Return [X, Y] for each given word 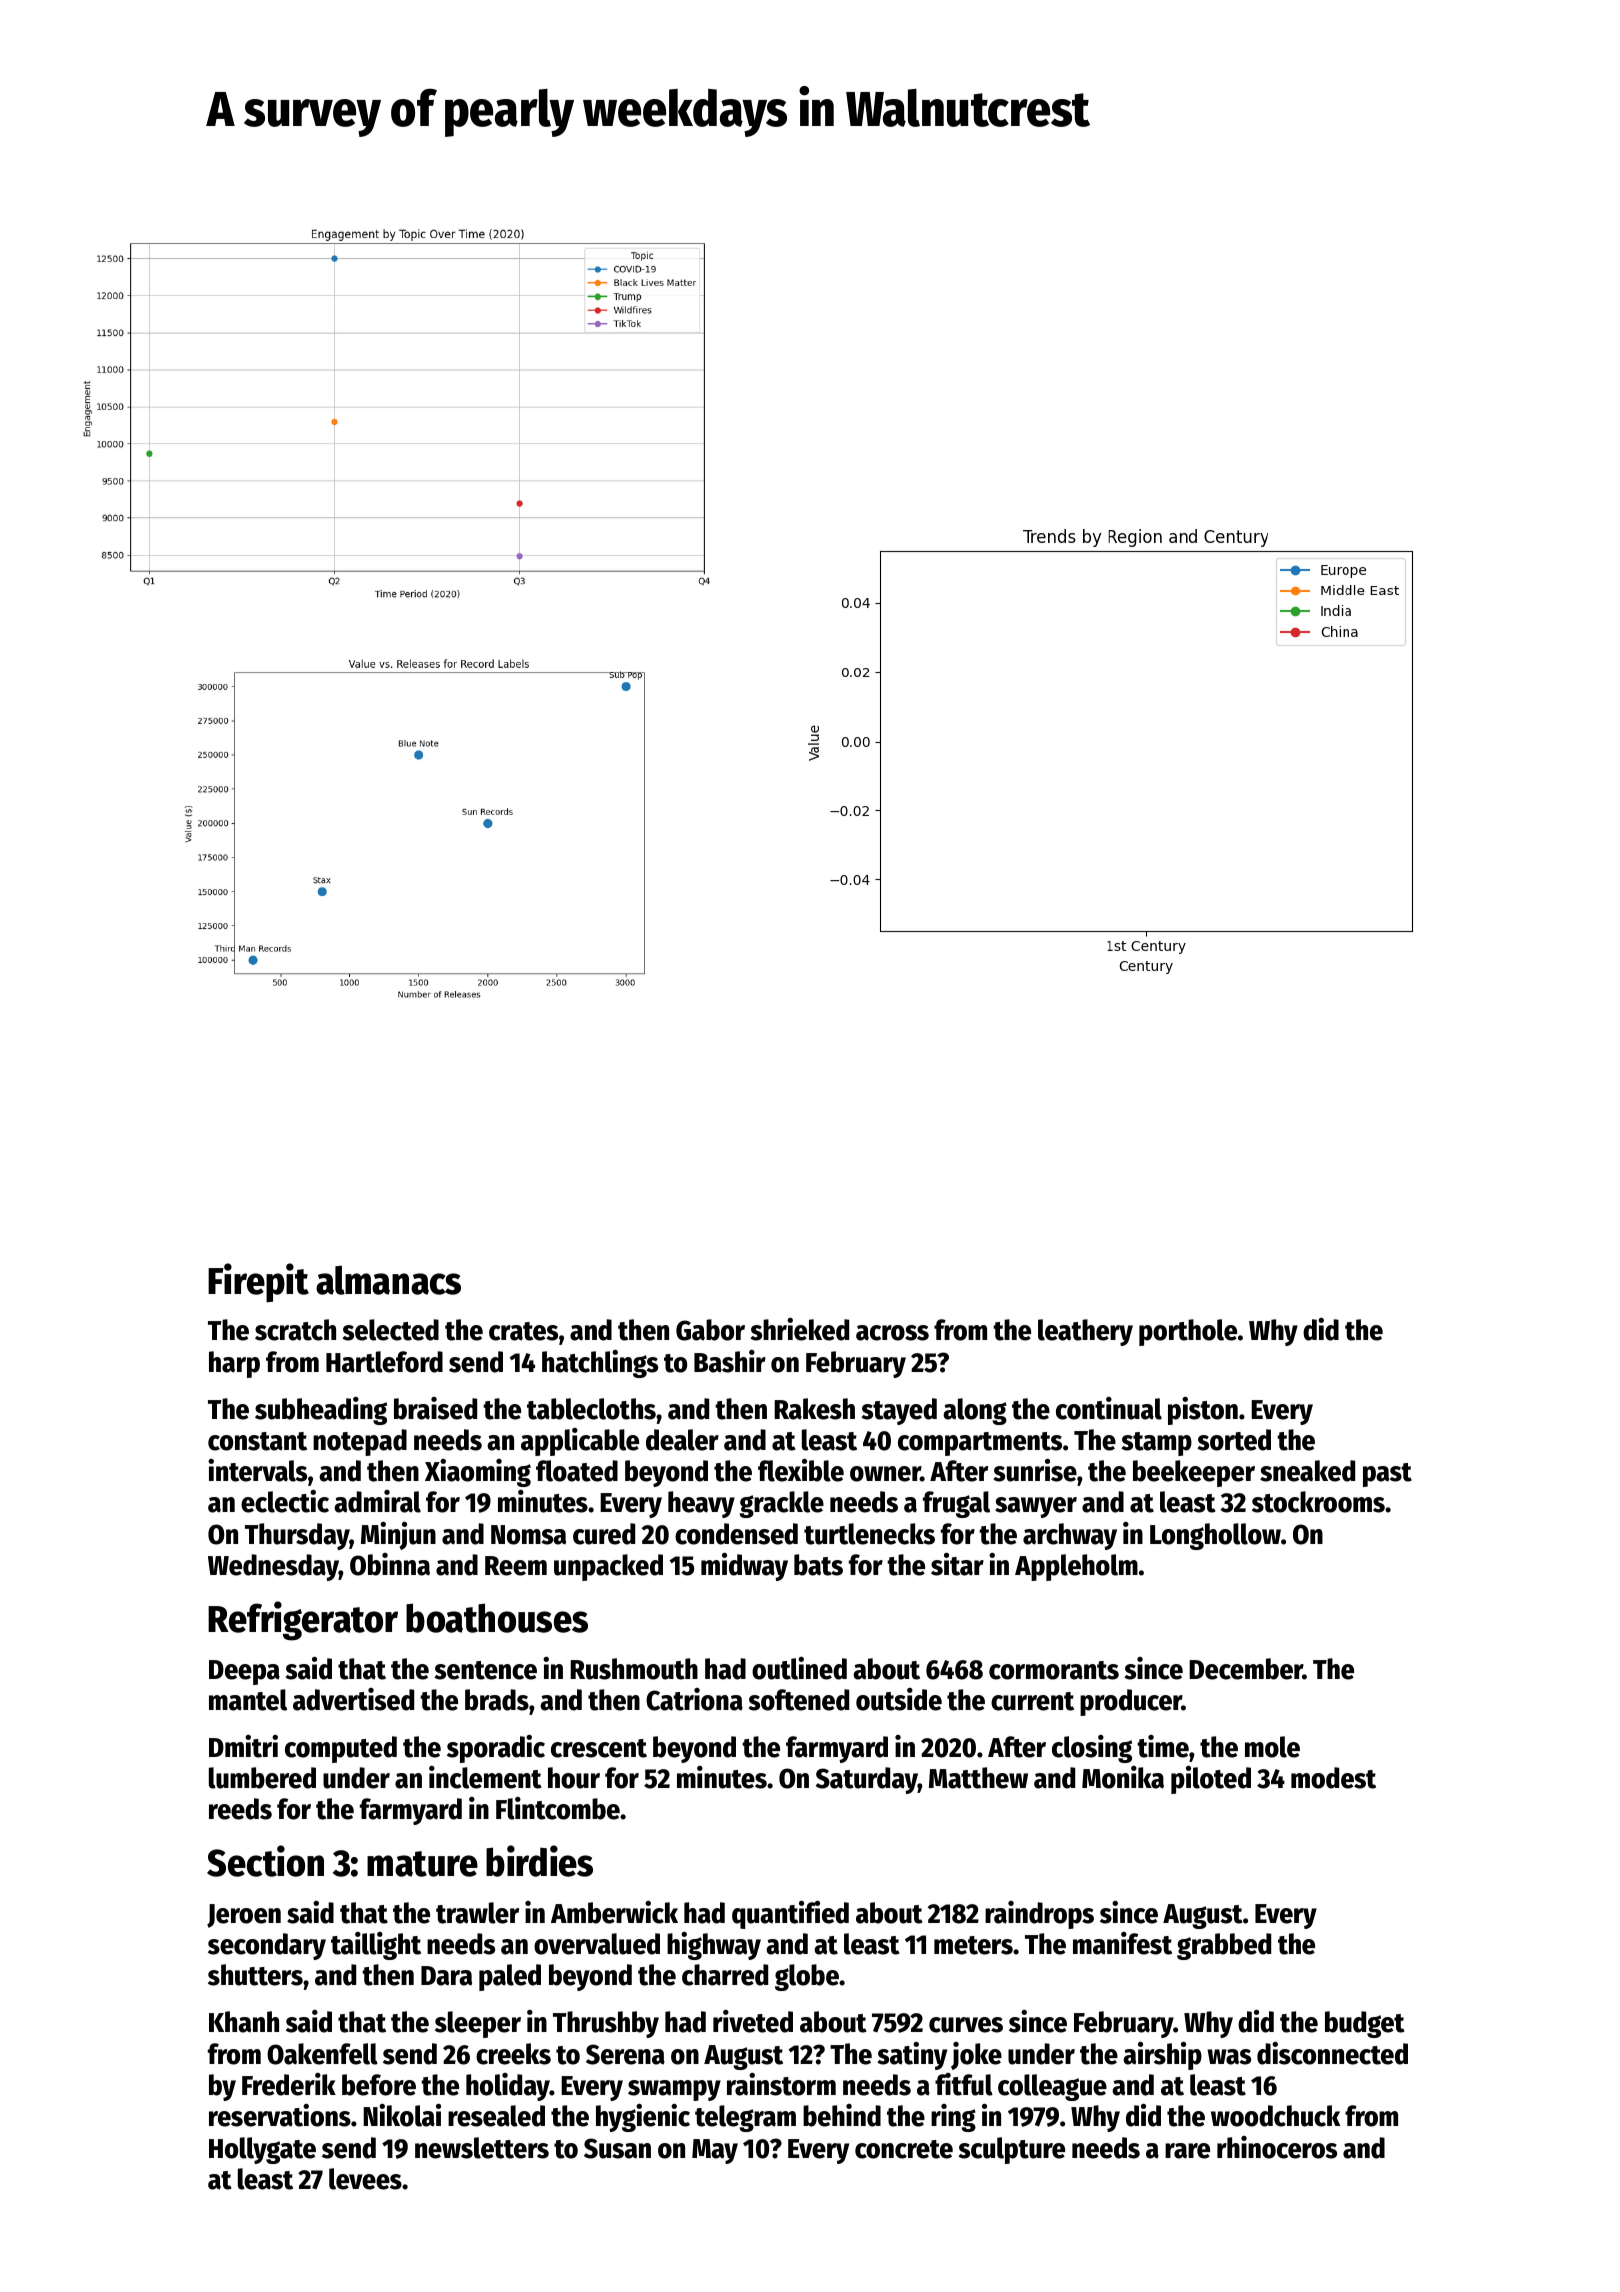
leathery [1085, 1332]
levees [365, 2179]
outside [899, 1699]
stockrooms [1318, 1502]
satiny [912, 2056]
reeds [240, 1809]
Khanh [244, 2022]
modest [1333, 1778]
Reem [516, 1566]
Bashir [730, 1361]
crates [523, 1331]
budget [1365, 2024]
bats [818, 1565]
